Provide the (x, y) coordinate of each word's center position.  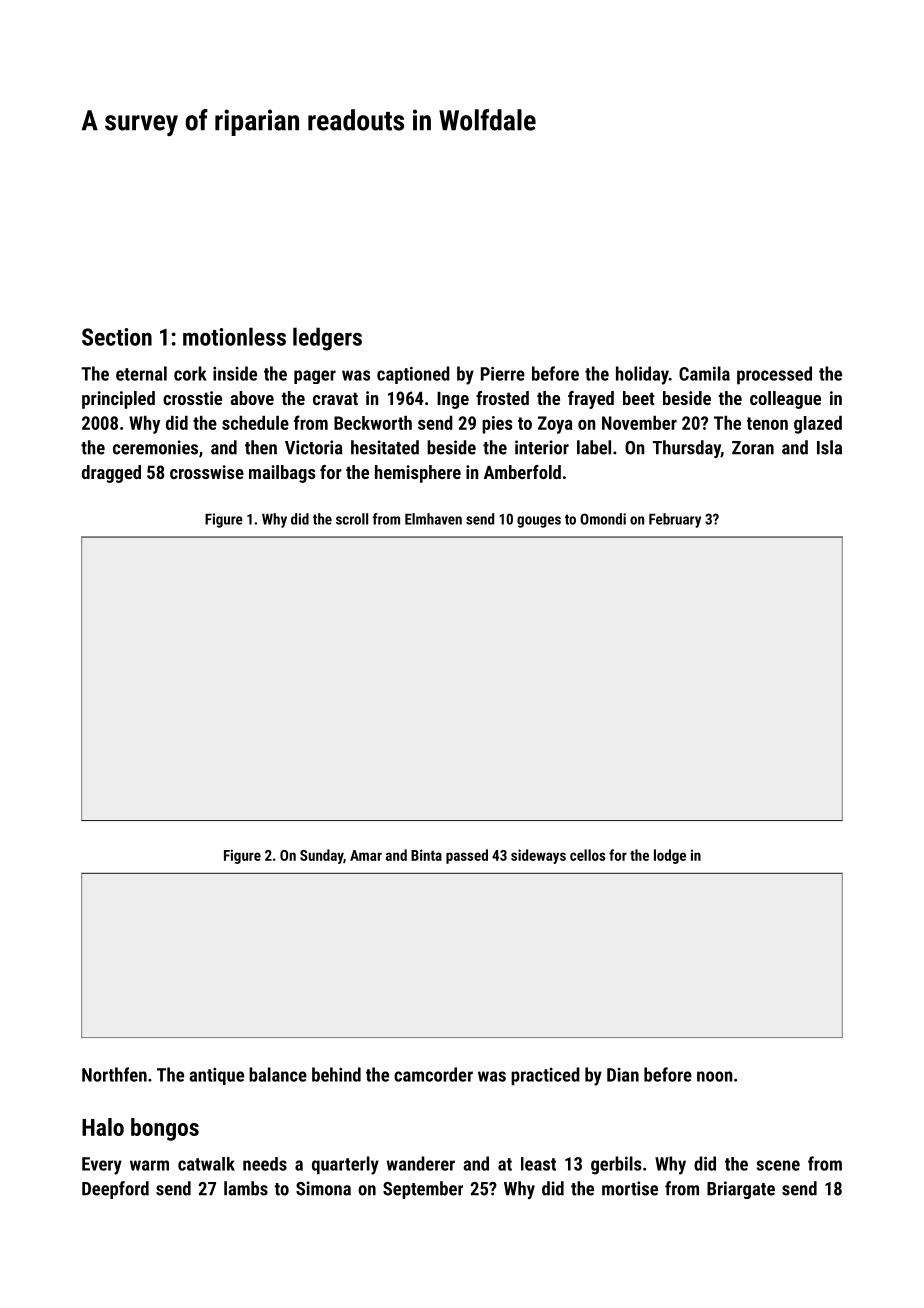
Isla (829, 447)
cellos (588, 855)
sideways (538, 856)
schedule (255, 423)
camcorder (433, 1074)
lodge (670, 856)
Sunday (321, 856)
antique (216, 1076)
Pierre (503, 374)
